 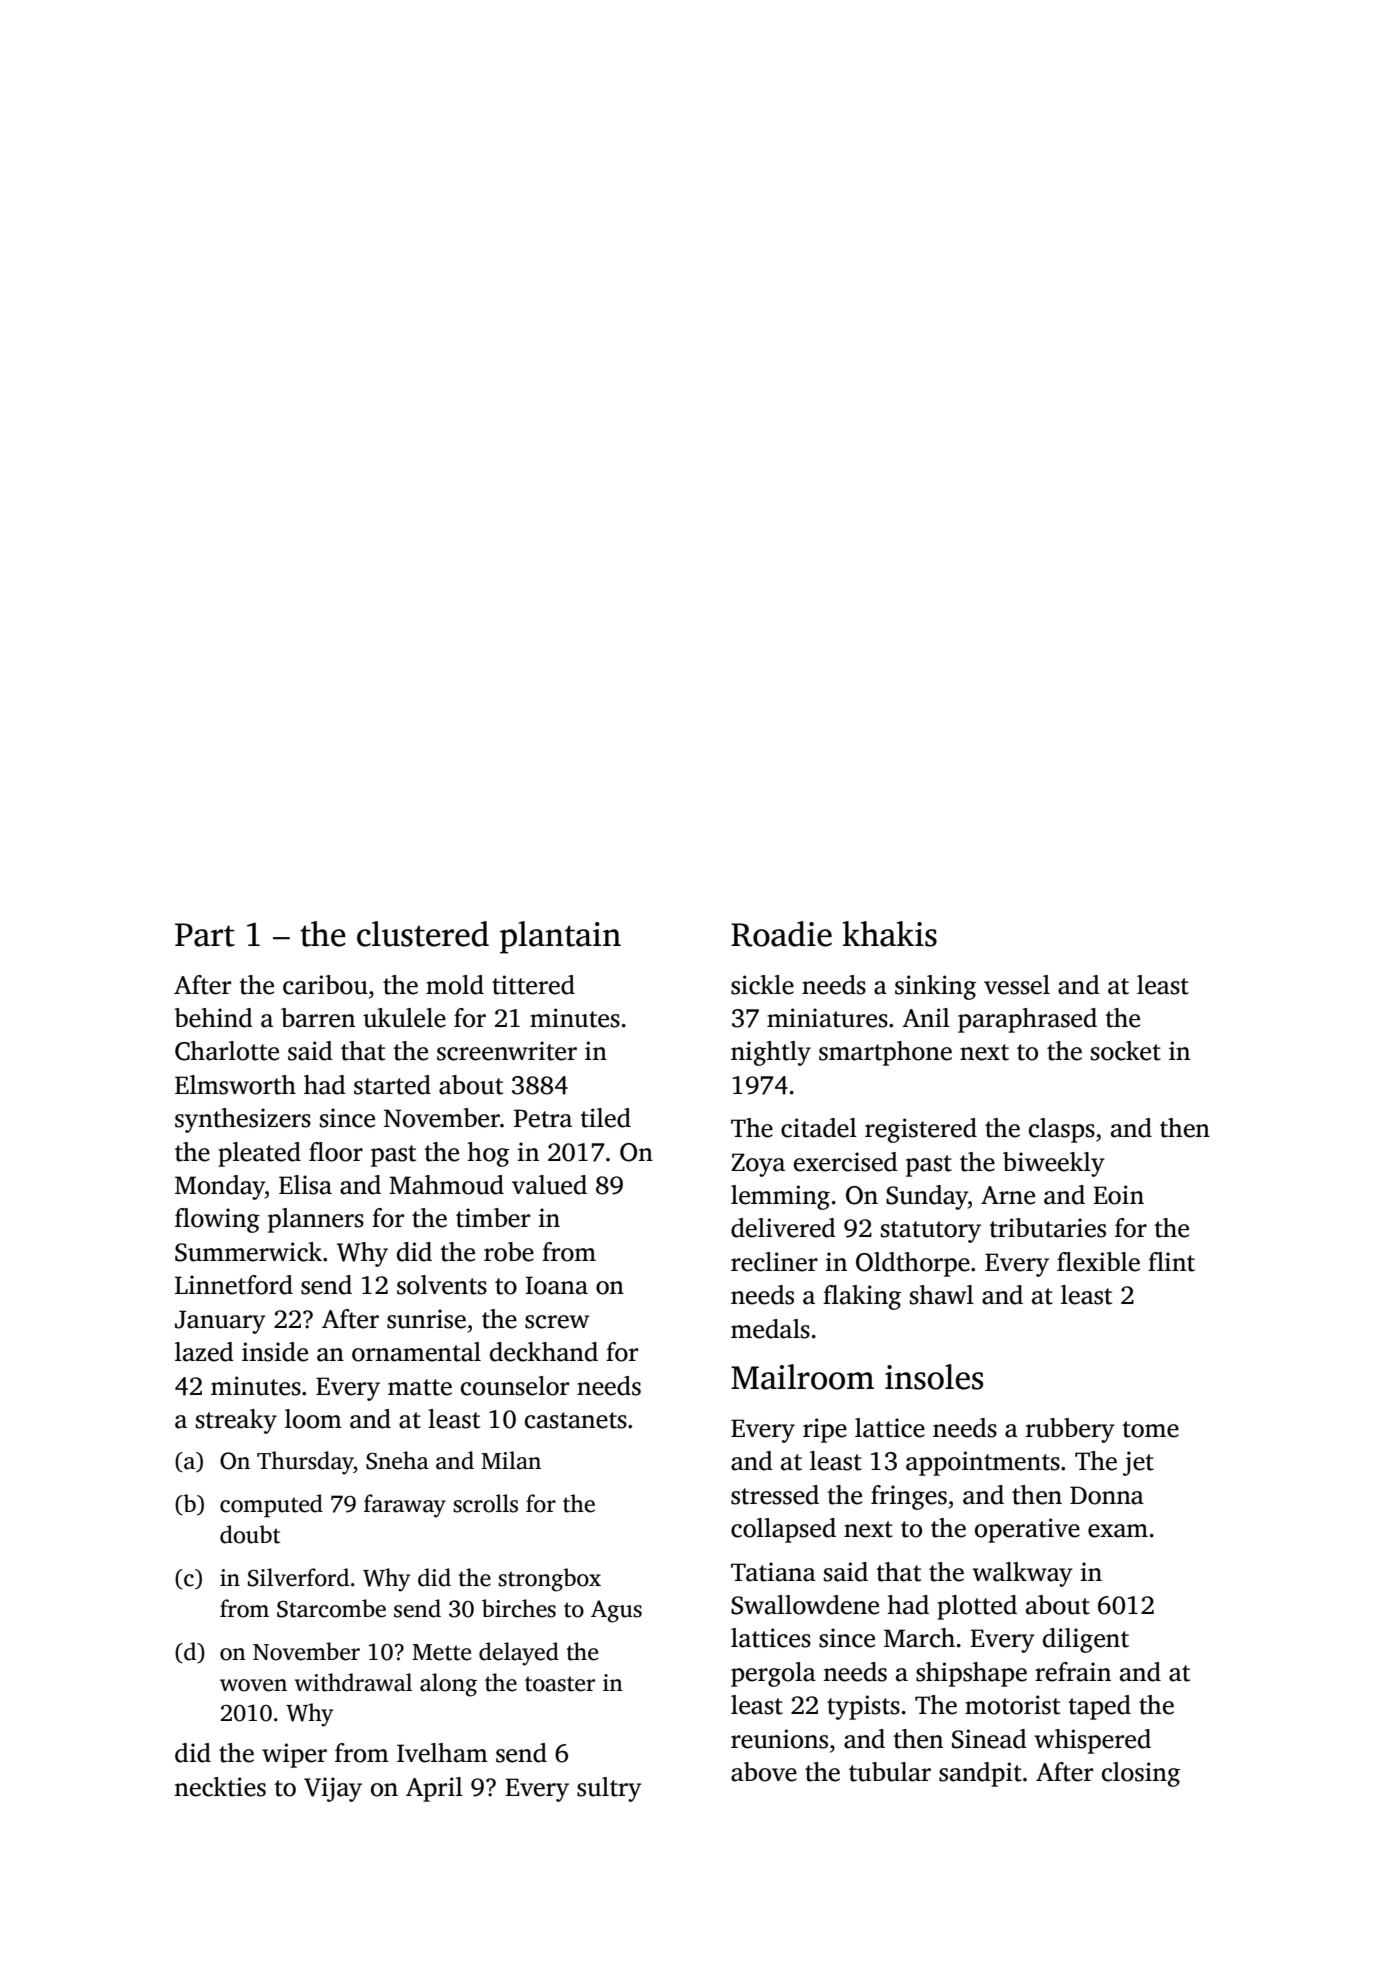 I want to click on sickle, so click(x=762, y=985).
